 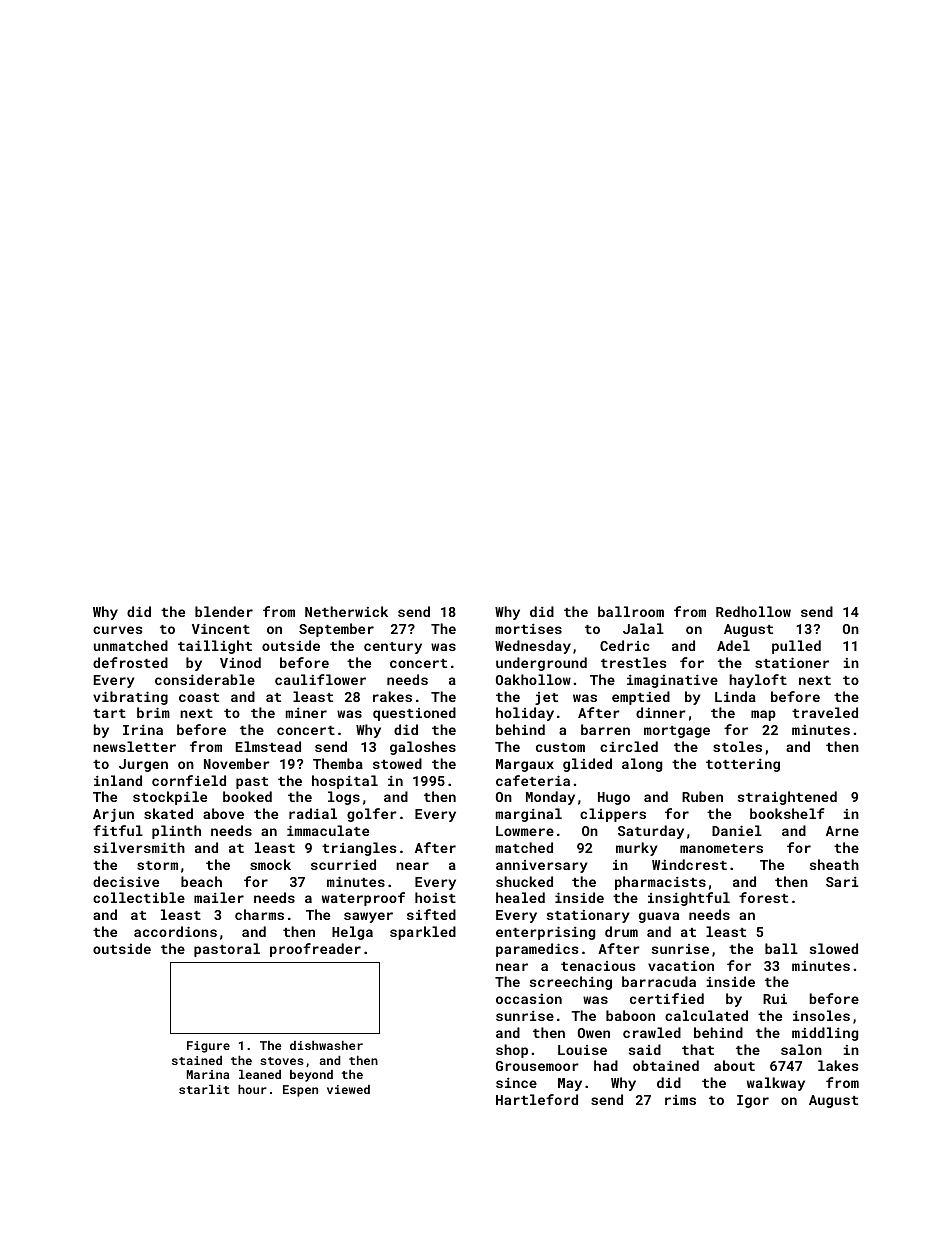 I want to click on Rui, so click(x=775, y=999).
